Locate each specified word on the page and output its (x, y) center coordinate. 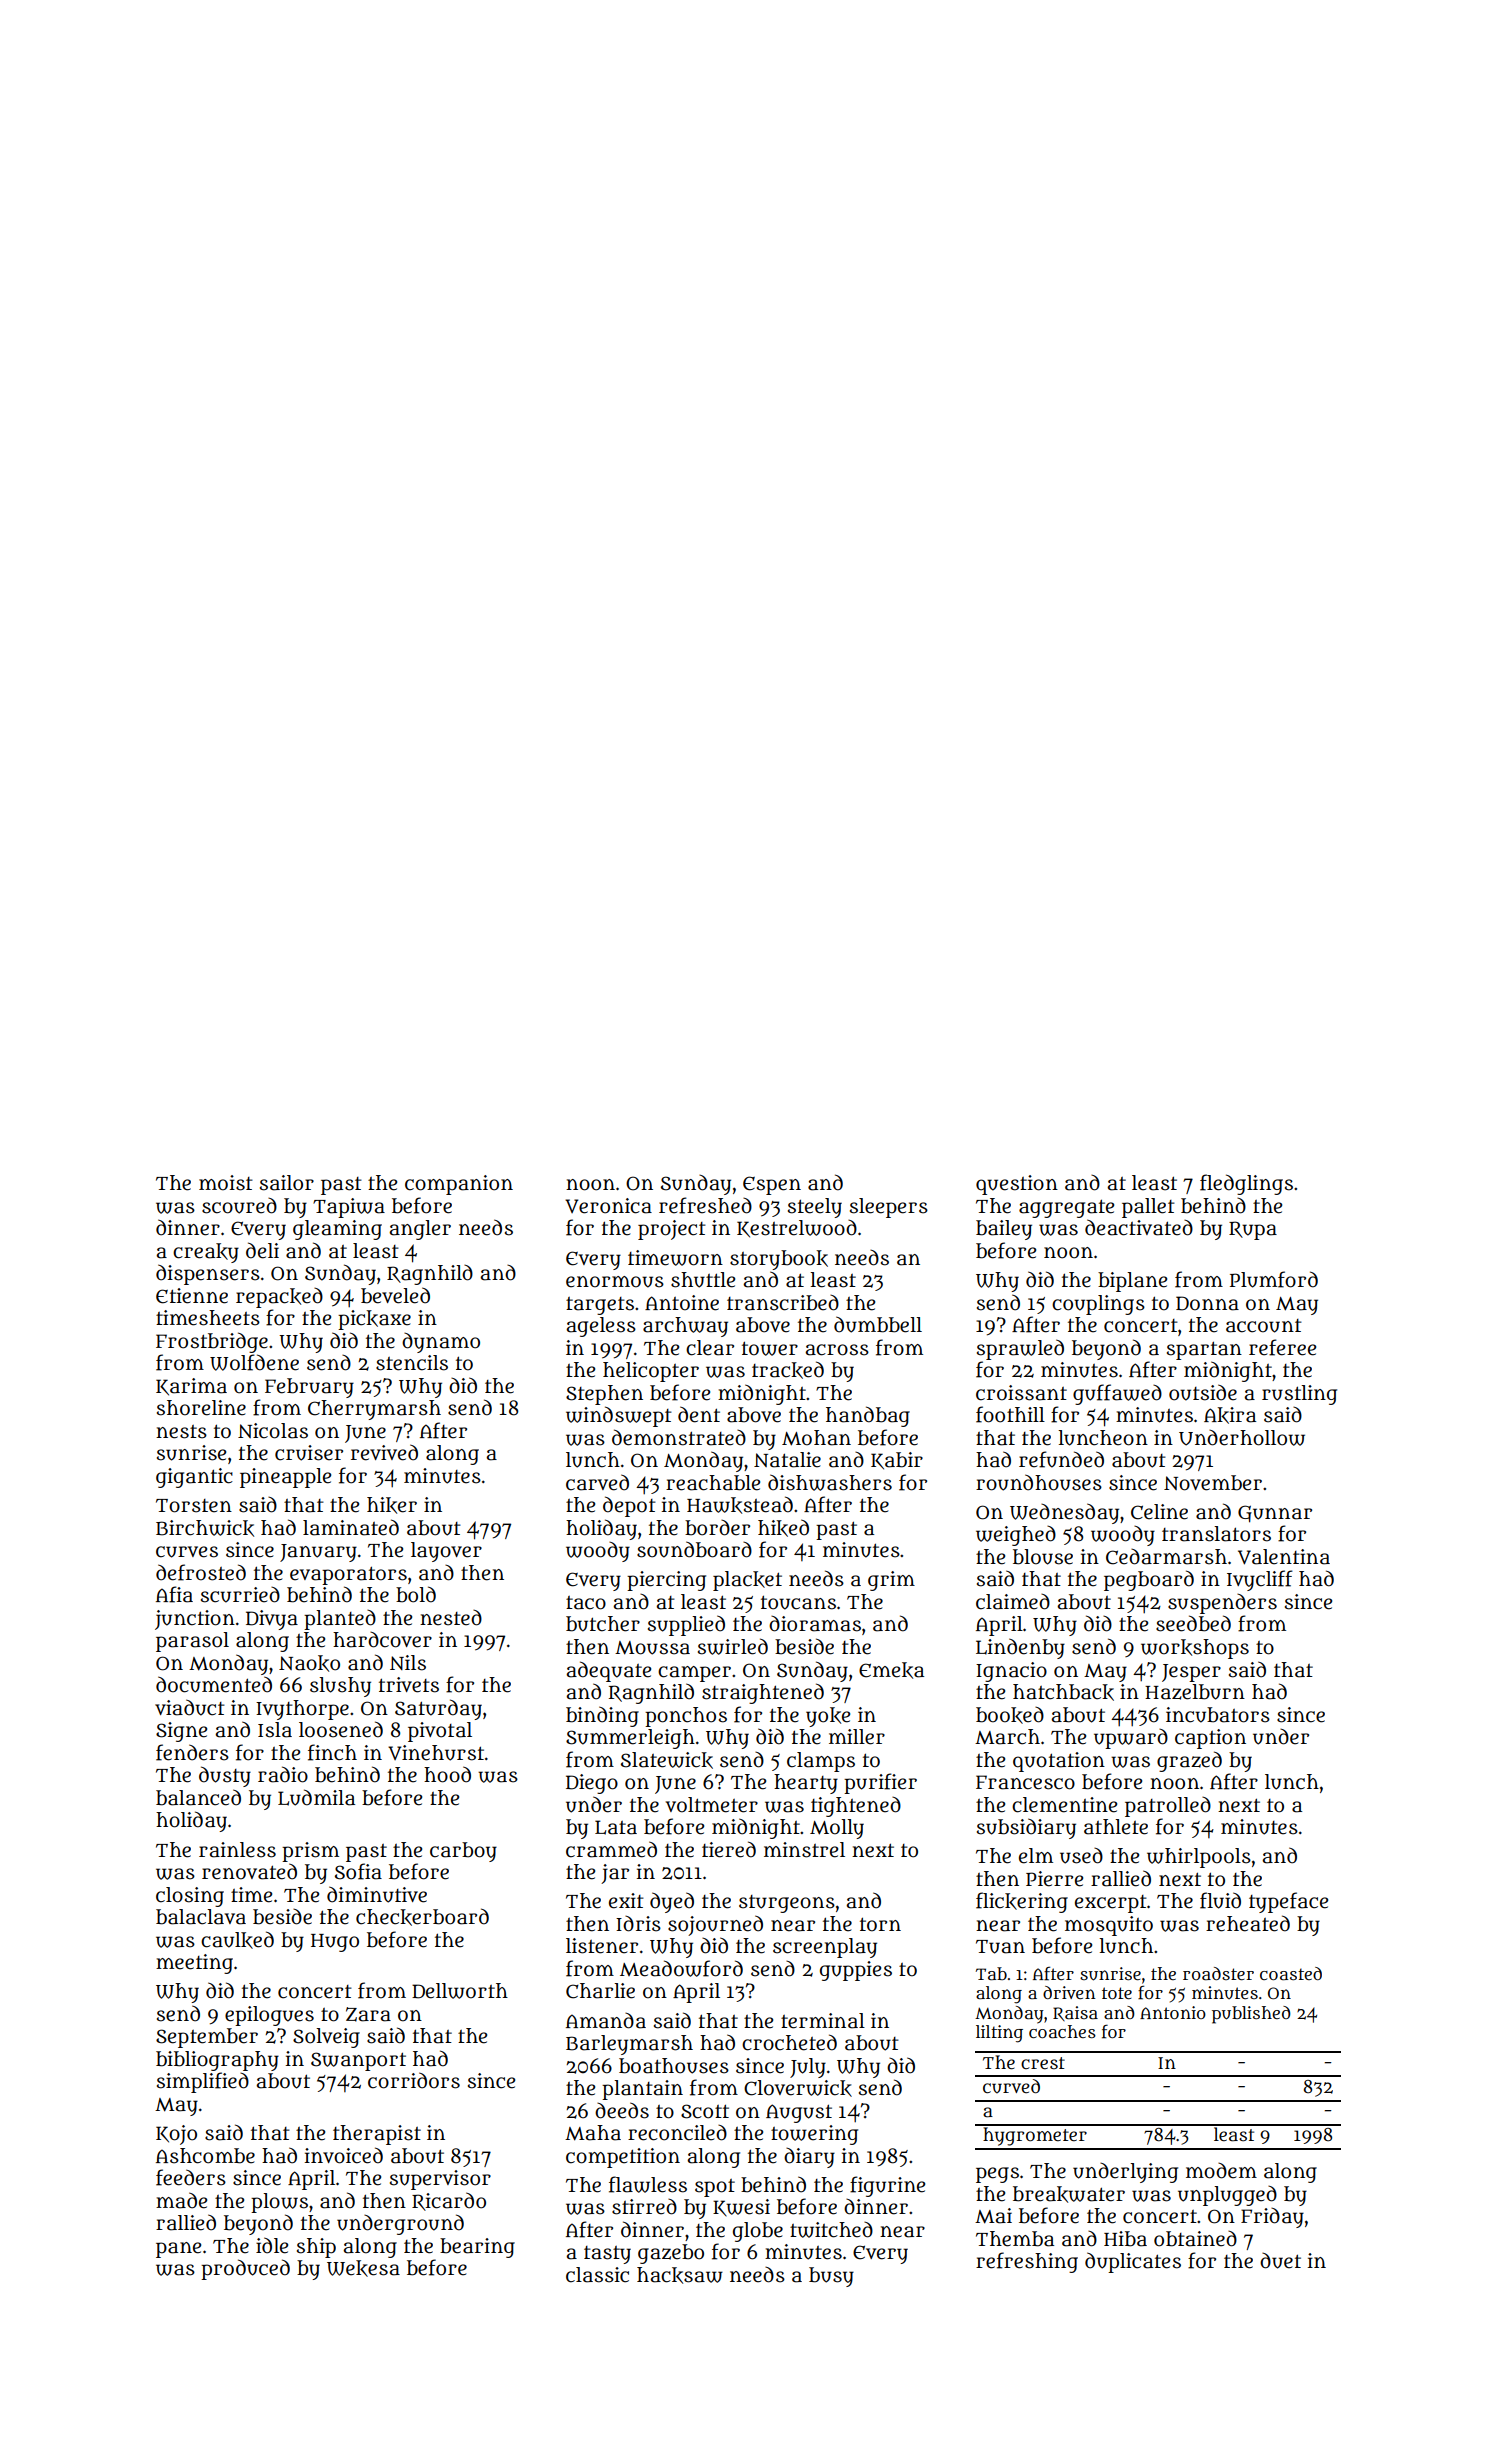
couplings (1098, 1305)
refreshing (1027, 2262)
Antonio (1173, 2012)
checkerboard (422, 1917)
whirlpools (1199, 1858)
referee (1282, 1347)
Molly (837, 1829)
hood (447, 1774)
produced (245, 2269)
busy (831, 2277)
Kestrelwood (797, 1229)
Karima (191, 1387)
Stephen (604, 1395)
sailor (287, 1183)
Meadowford (681, 1968)
